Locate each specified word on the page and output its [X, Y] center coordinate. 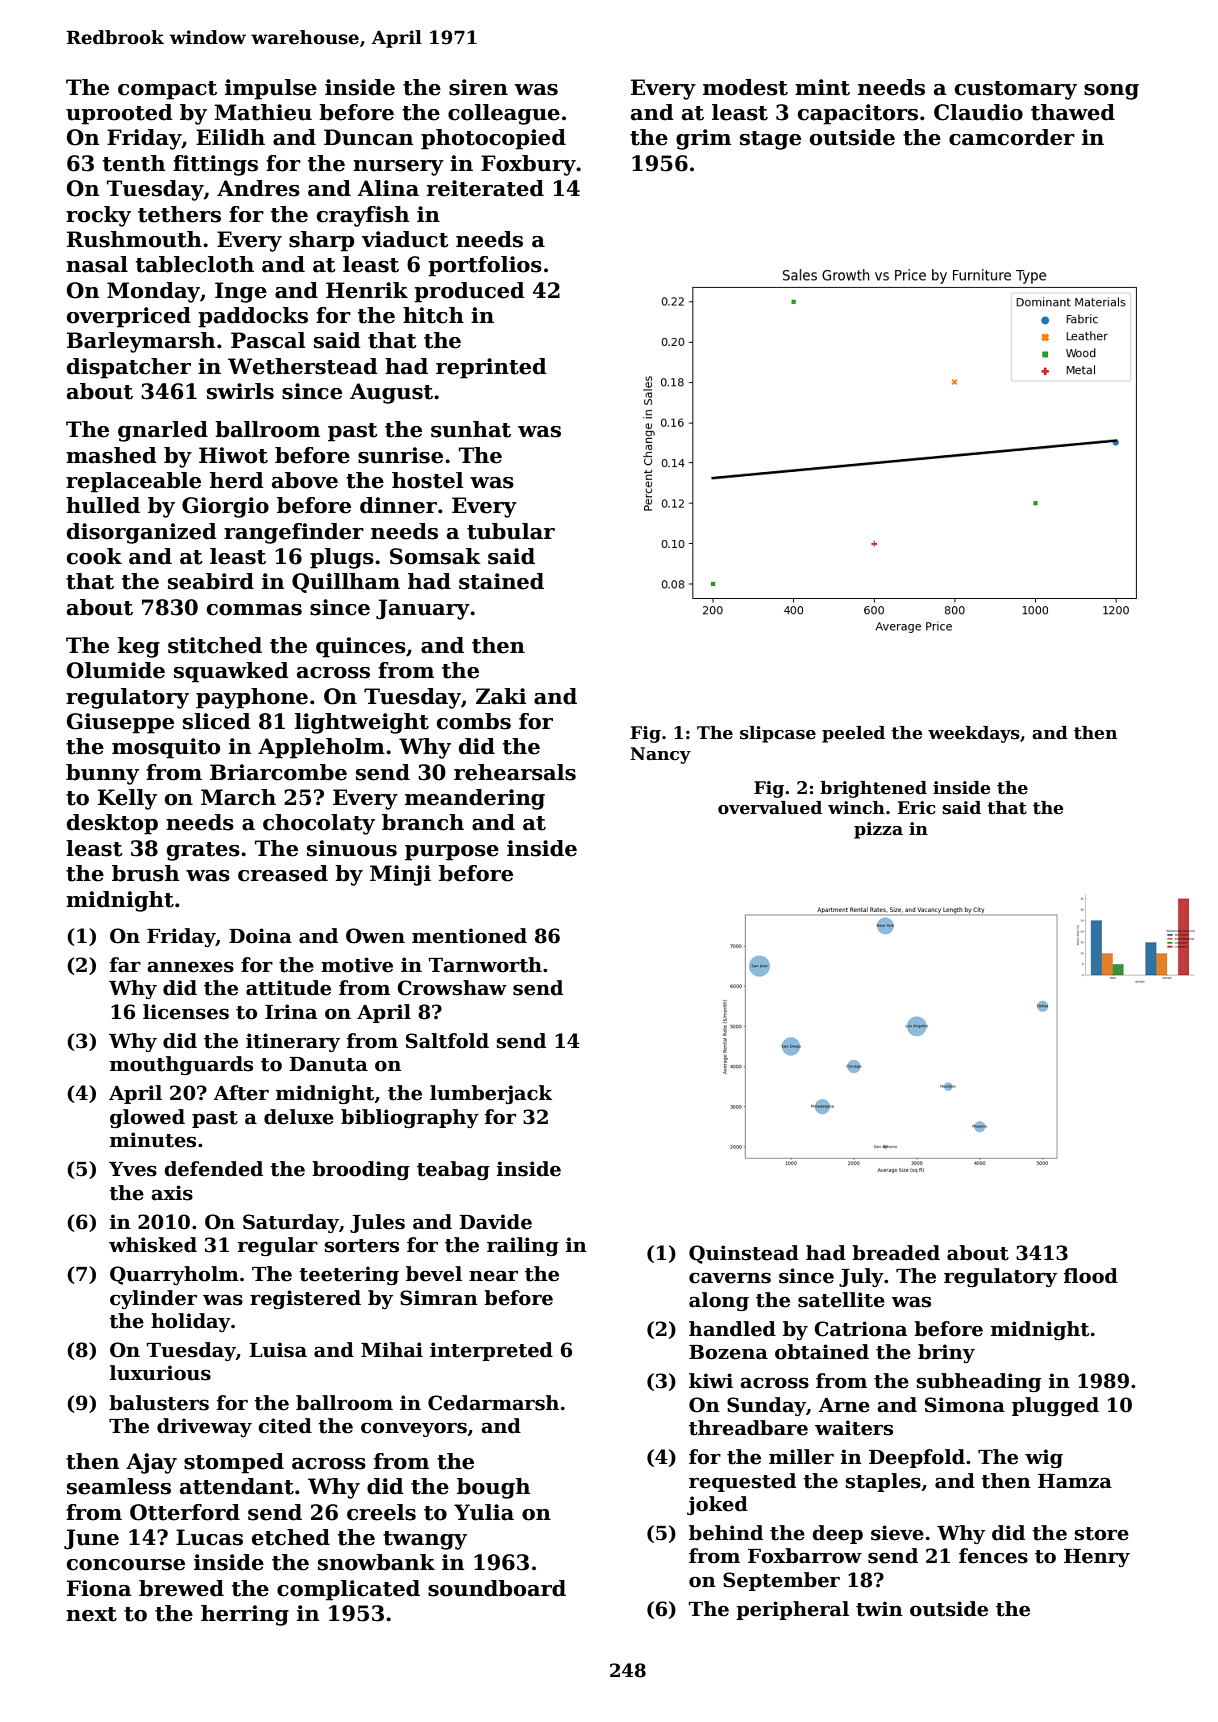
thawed [1073, 112]
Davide [496, 1222]
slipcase [778, 734]
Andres [258, 188]
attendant [237, 1486]
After [241, 1093]
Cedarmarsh [493, 1403]
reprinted [491, 368]
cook [94, 556]
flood [1091, 1276]
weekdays [974, 734]
